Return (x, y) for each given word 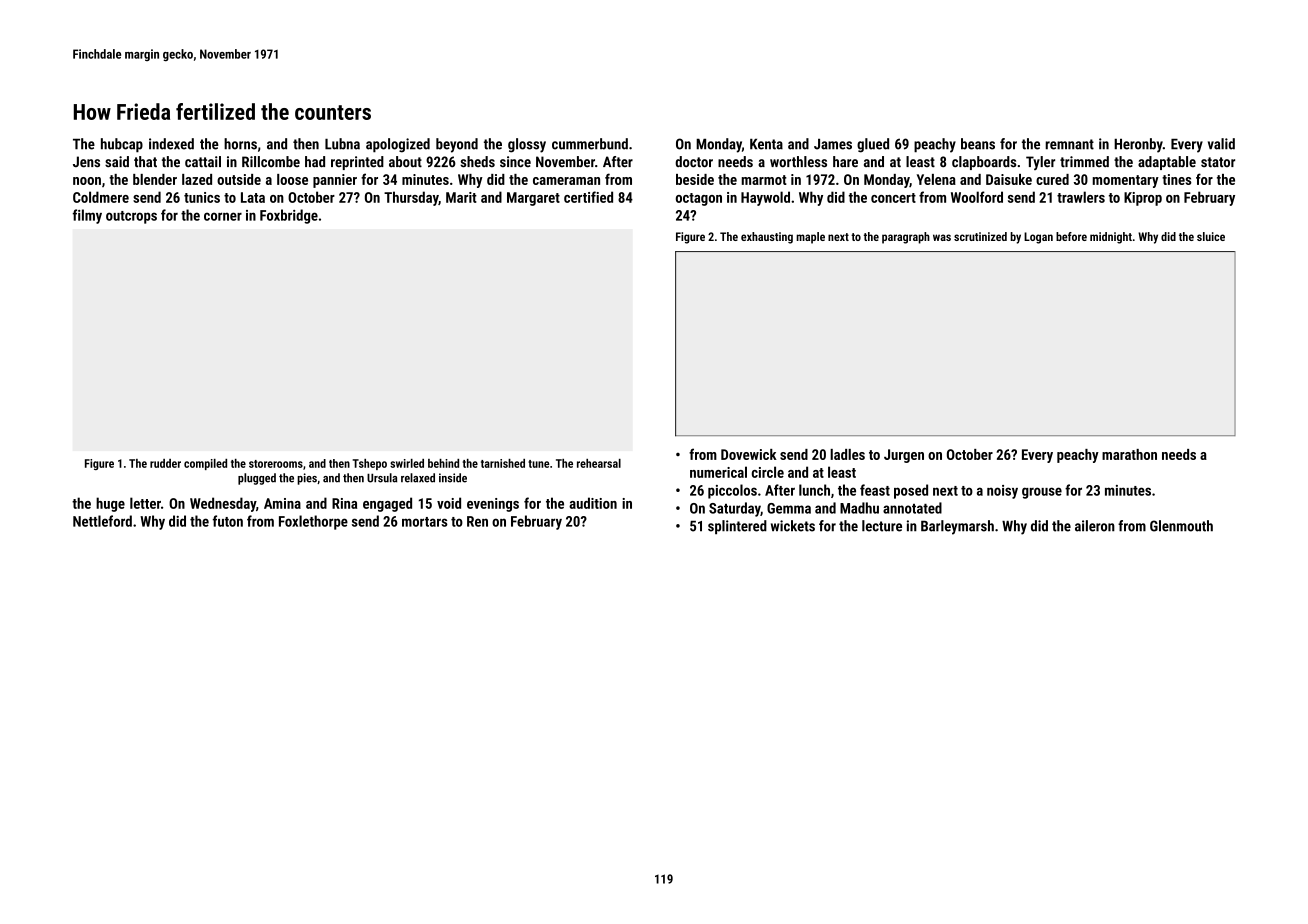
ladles (847, 454)
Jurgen (904, 456)
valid (1221, 144)
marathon (1129, 454)
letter (145, 503)
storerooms (276, 464)
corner (223, 216)
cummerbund (590, 144)
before (1071, 236)
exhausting (767, 238)
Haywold (765, 198)
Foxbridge (289, 216)
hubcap (122, 145)
